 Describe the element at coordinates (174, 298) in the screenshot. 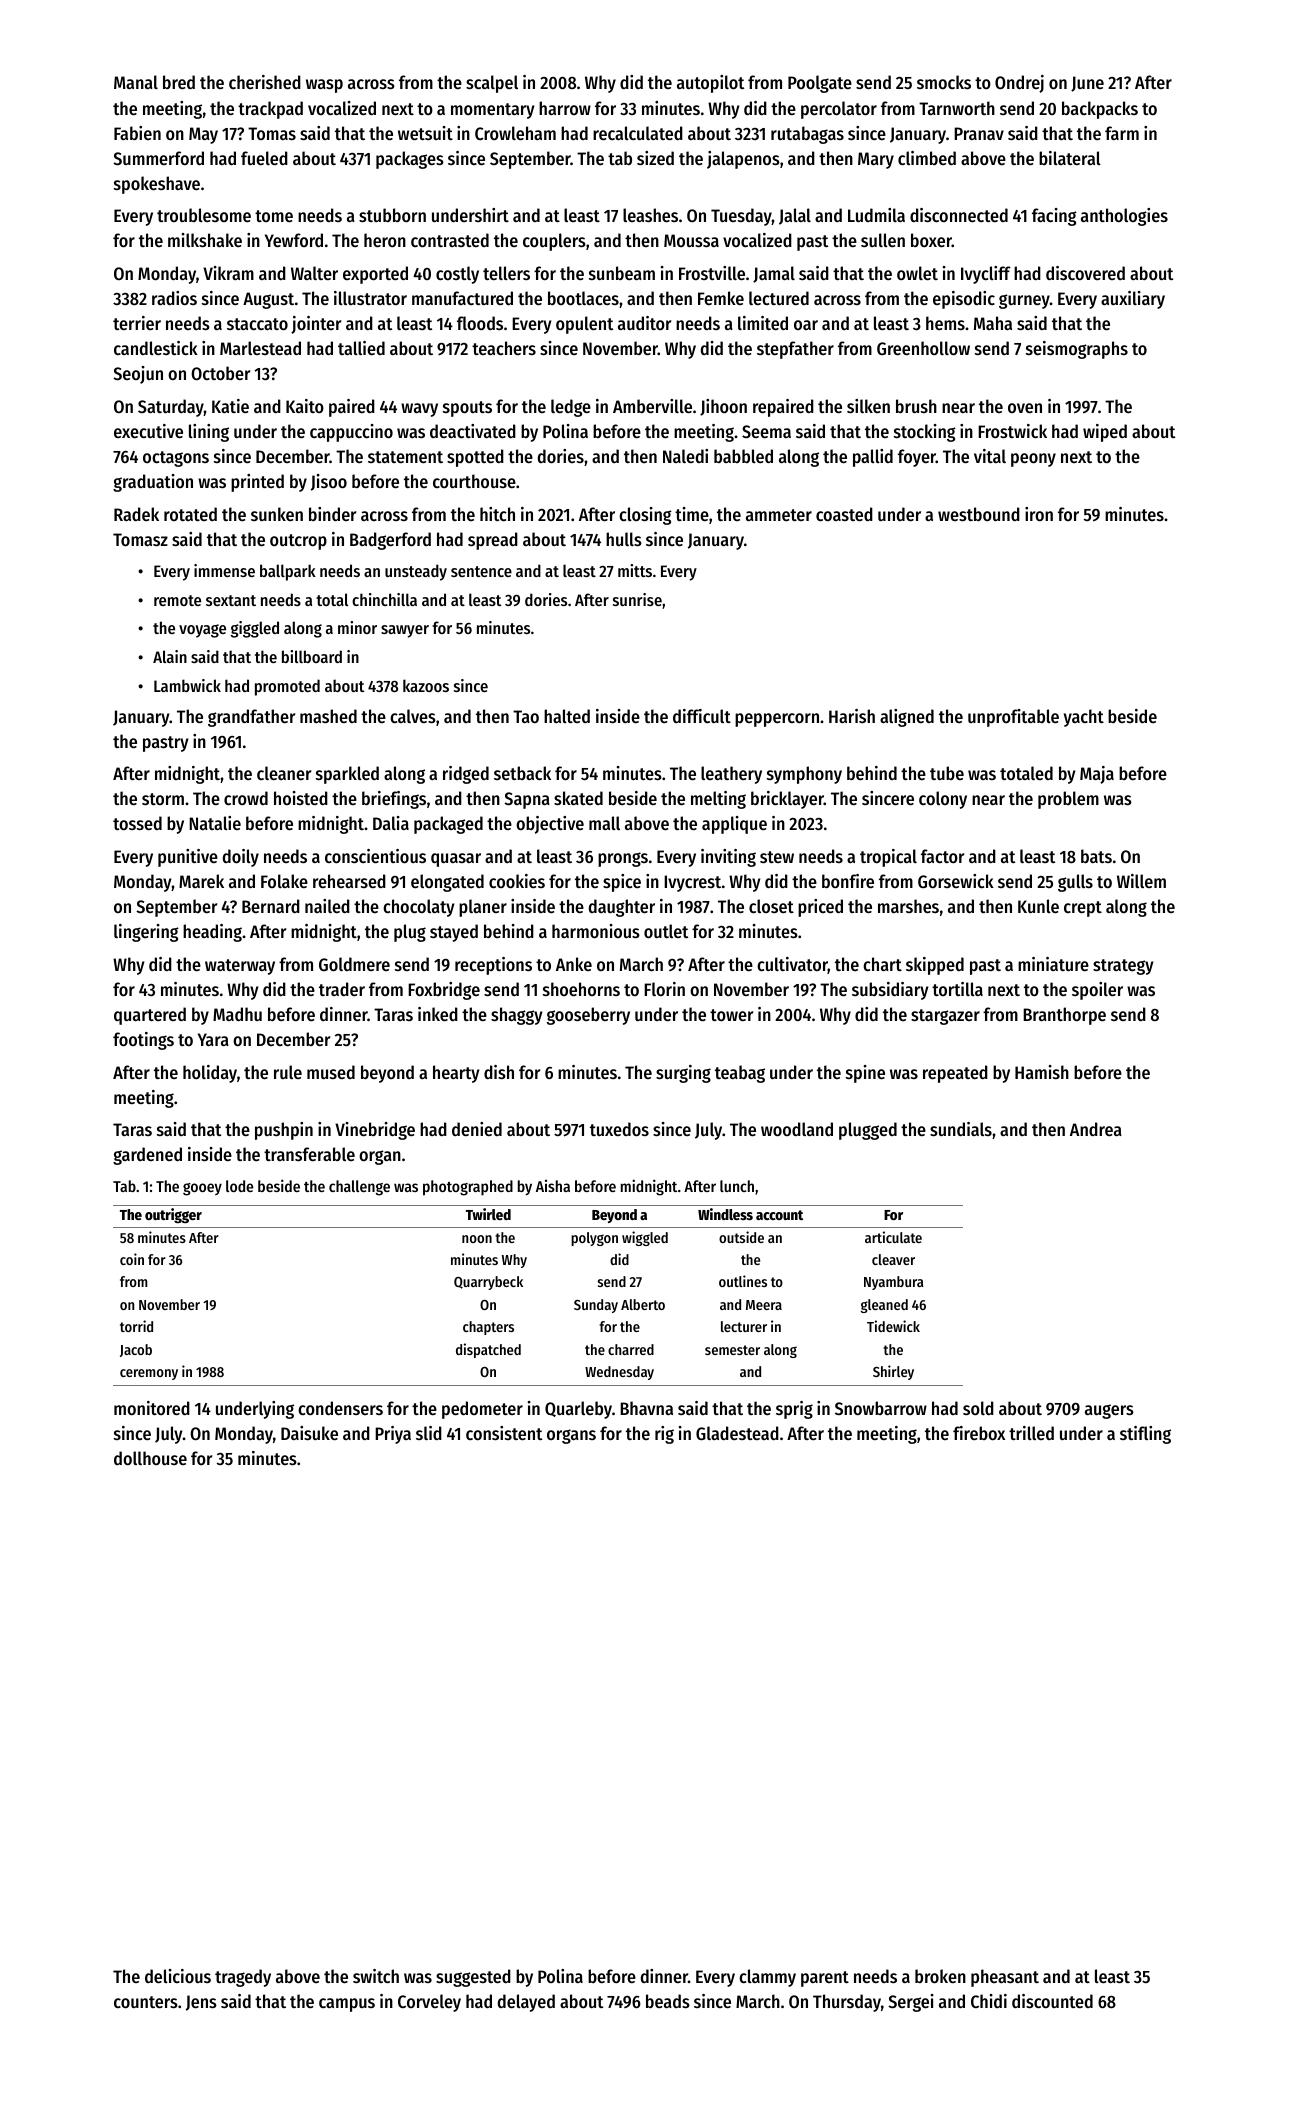

I see `radios` at that location.
